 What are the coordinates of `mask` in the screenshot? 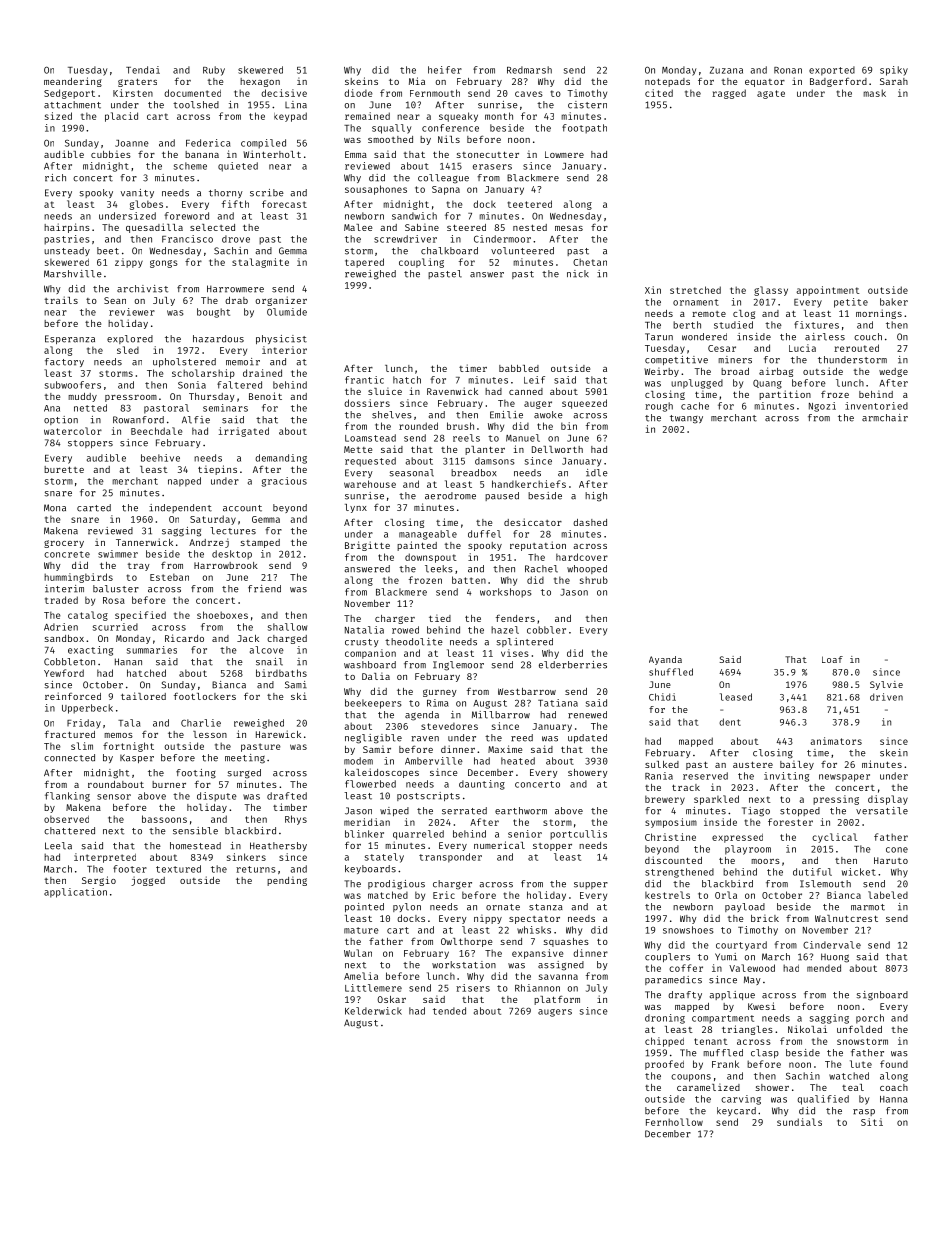 It's located at (874, 93).
